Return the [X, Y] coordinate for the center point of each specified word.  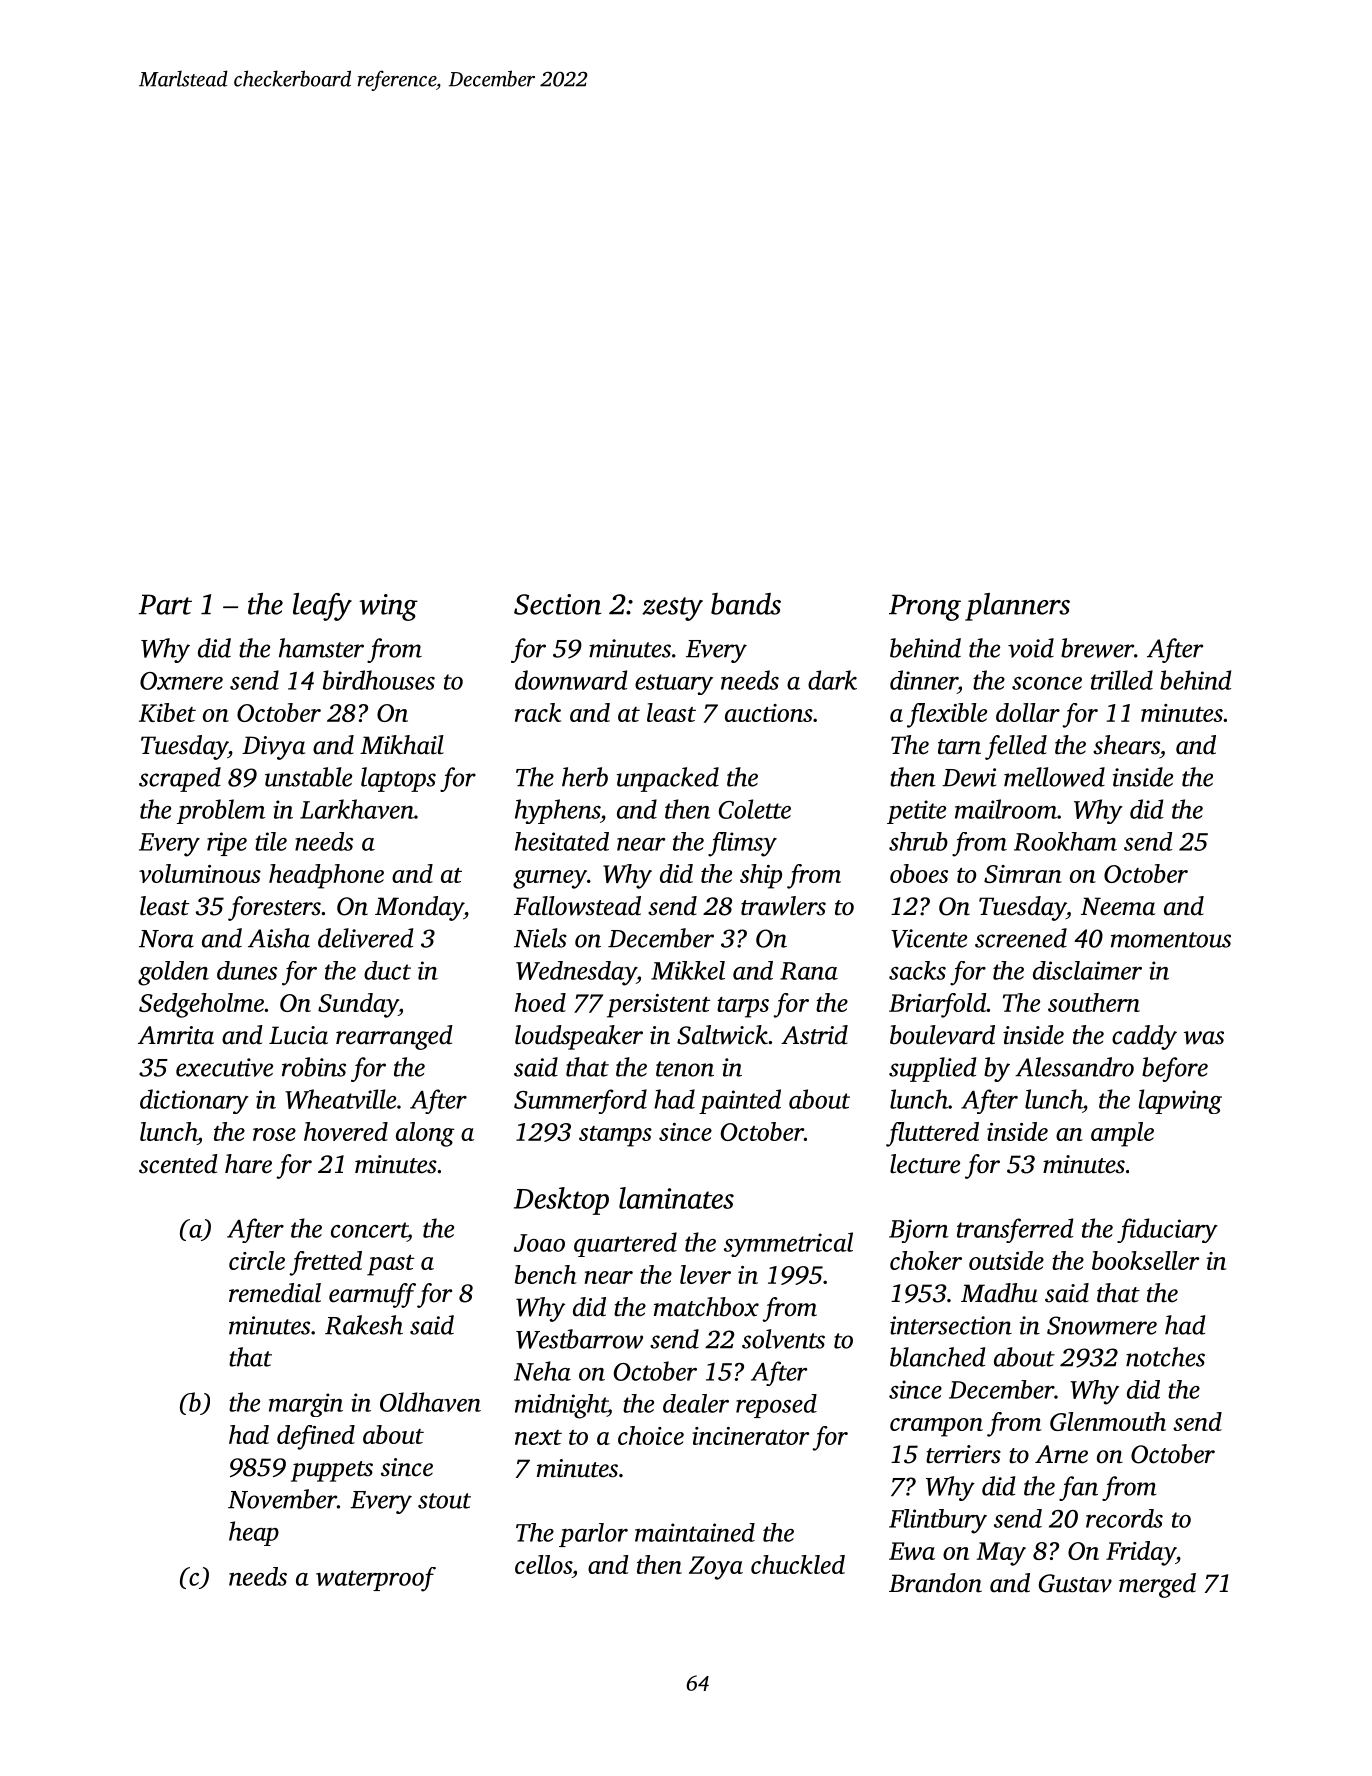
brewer [1097, 648]
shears [1126, 745]
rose [274, 1134]
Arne [1061, 1454]
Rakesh [364, 1325]
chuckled [798, 1564]
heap [254, 1533]
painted [740, 1101]
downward [571, 680]
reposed [776, 1406]
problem [221, 811]
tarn [959, 747]
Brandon [935, 1583]
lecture [925, 1164]
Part [165, 604]
